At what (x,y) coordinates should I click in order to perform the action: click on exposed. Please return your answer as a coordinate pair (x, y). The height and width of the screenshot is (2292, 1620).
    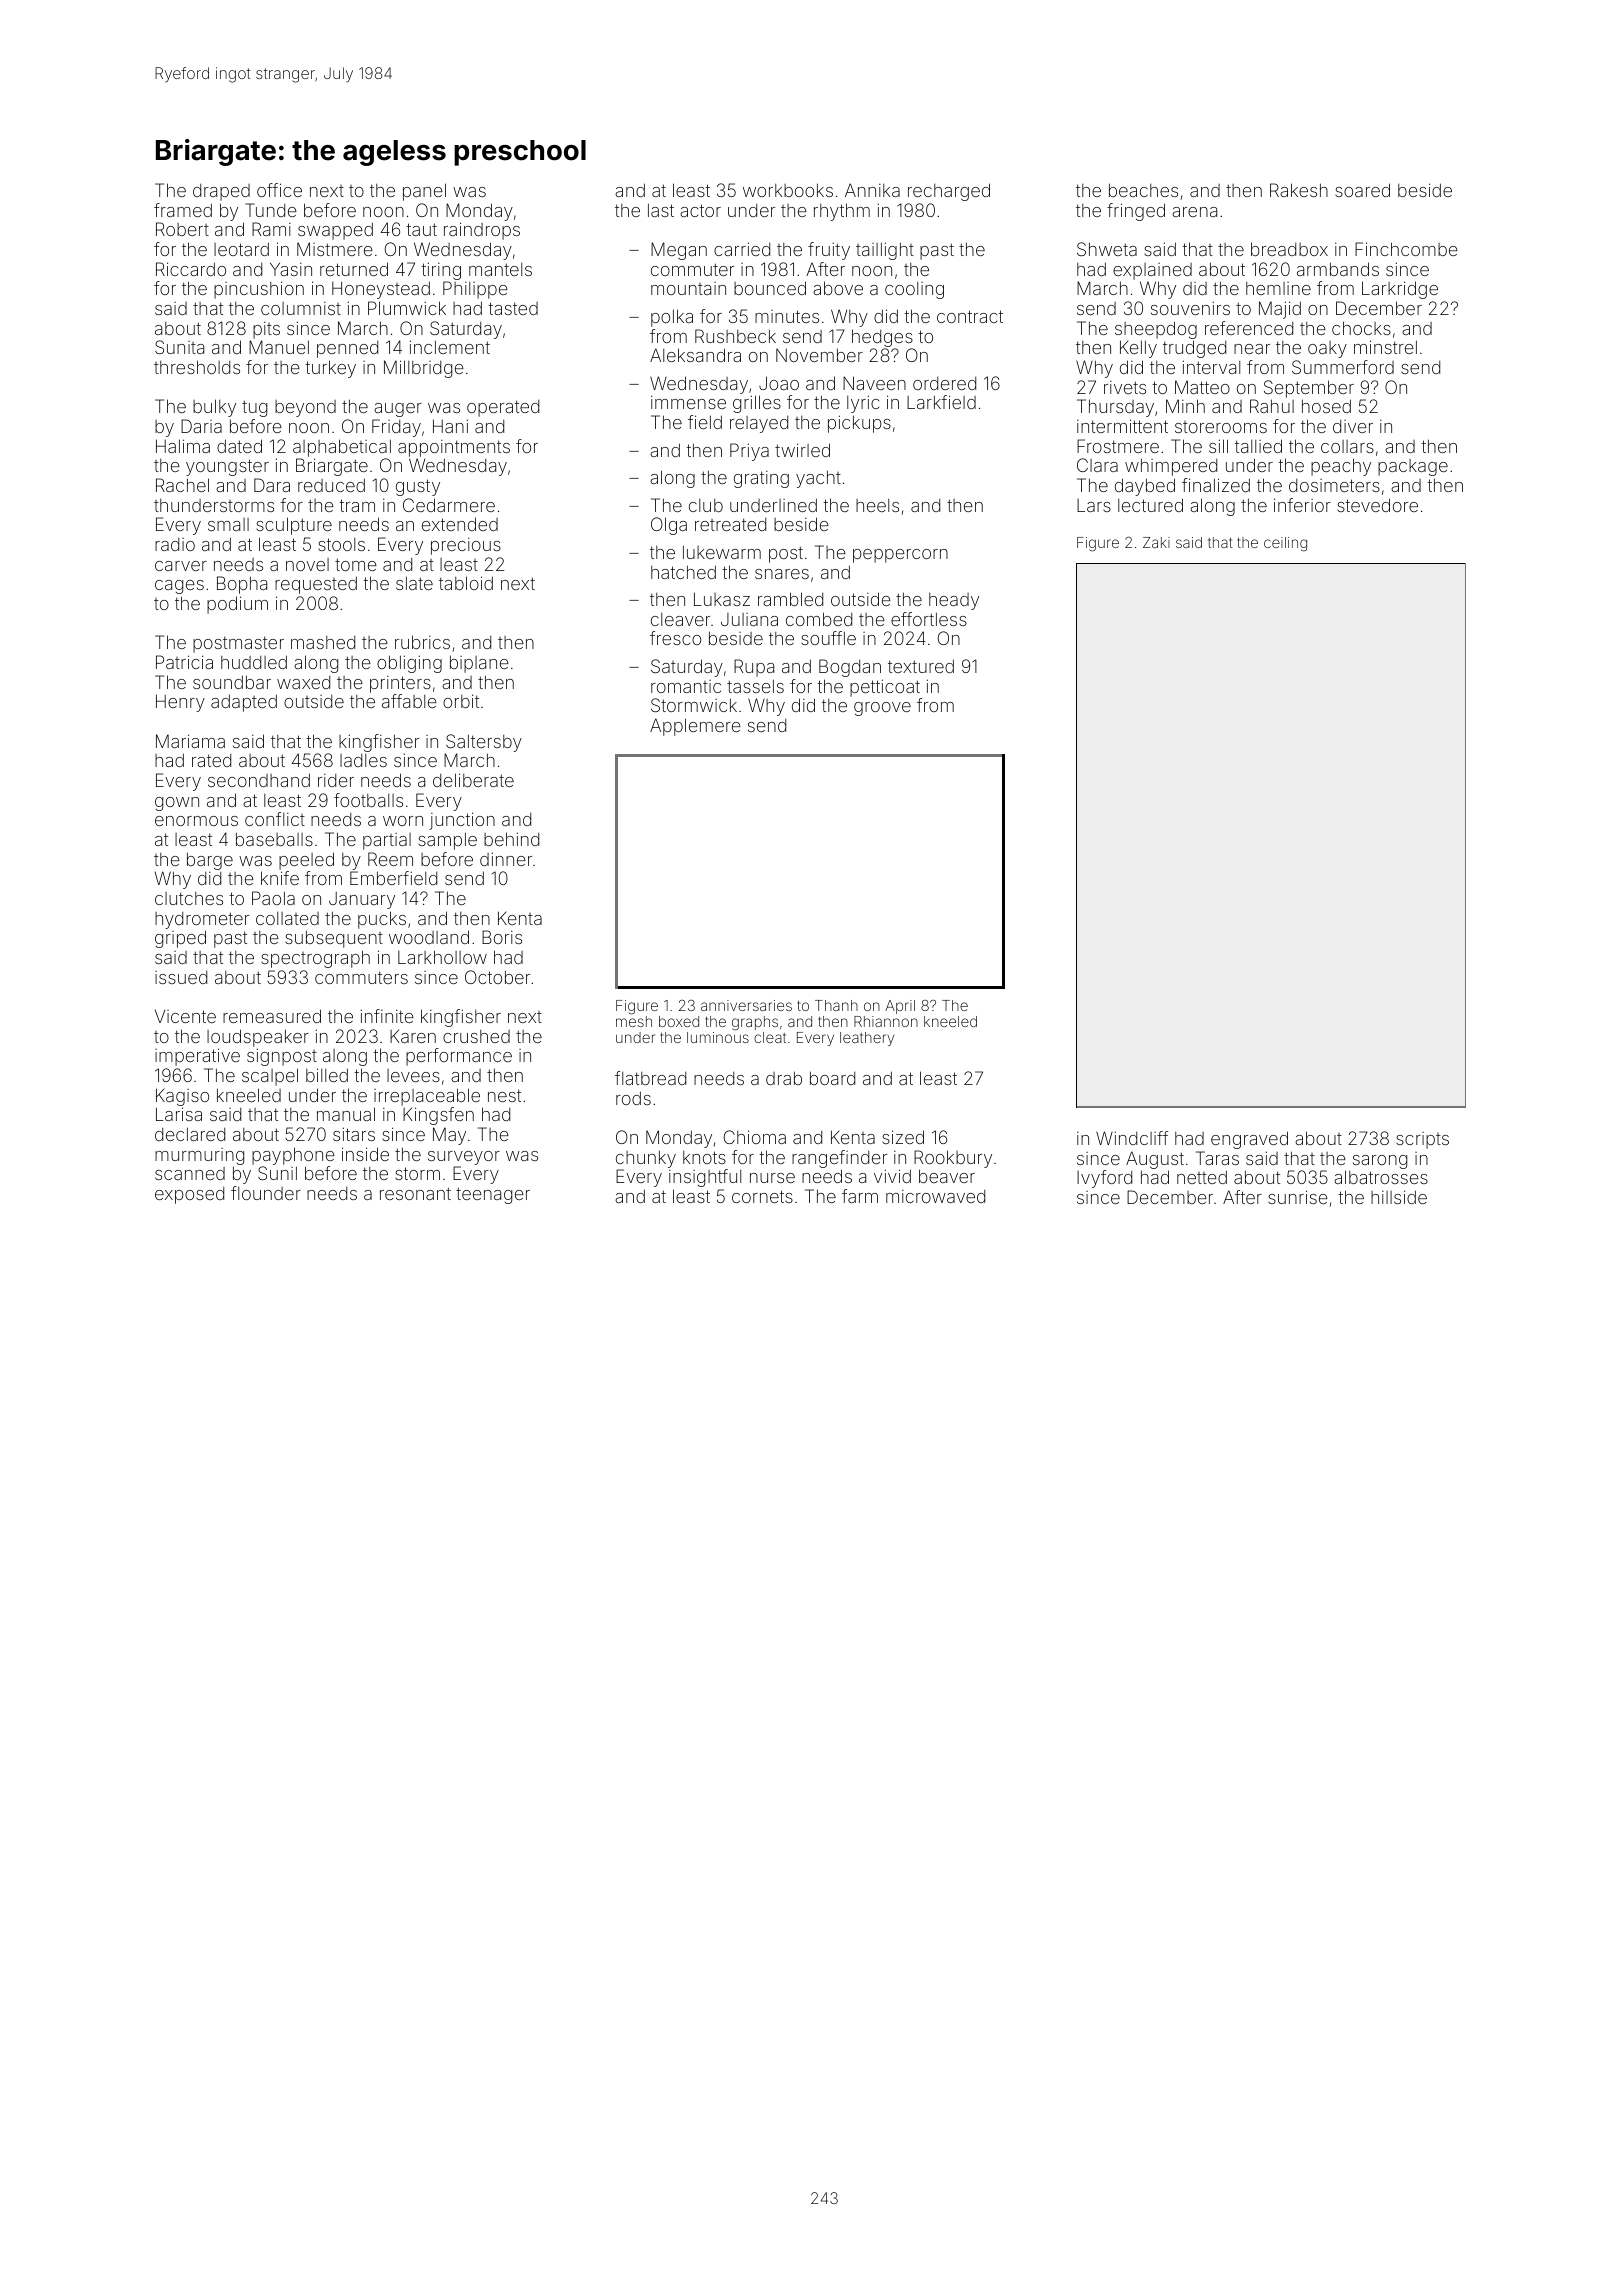
    Looking at the image, I should click on (189, 1195).
